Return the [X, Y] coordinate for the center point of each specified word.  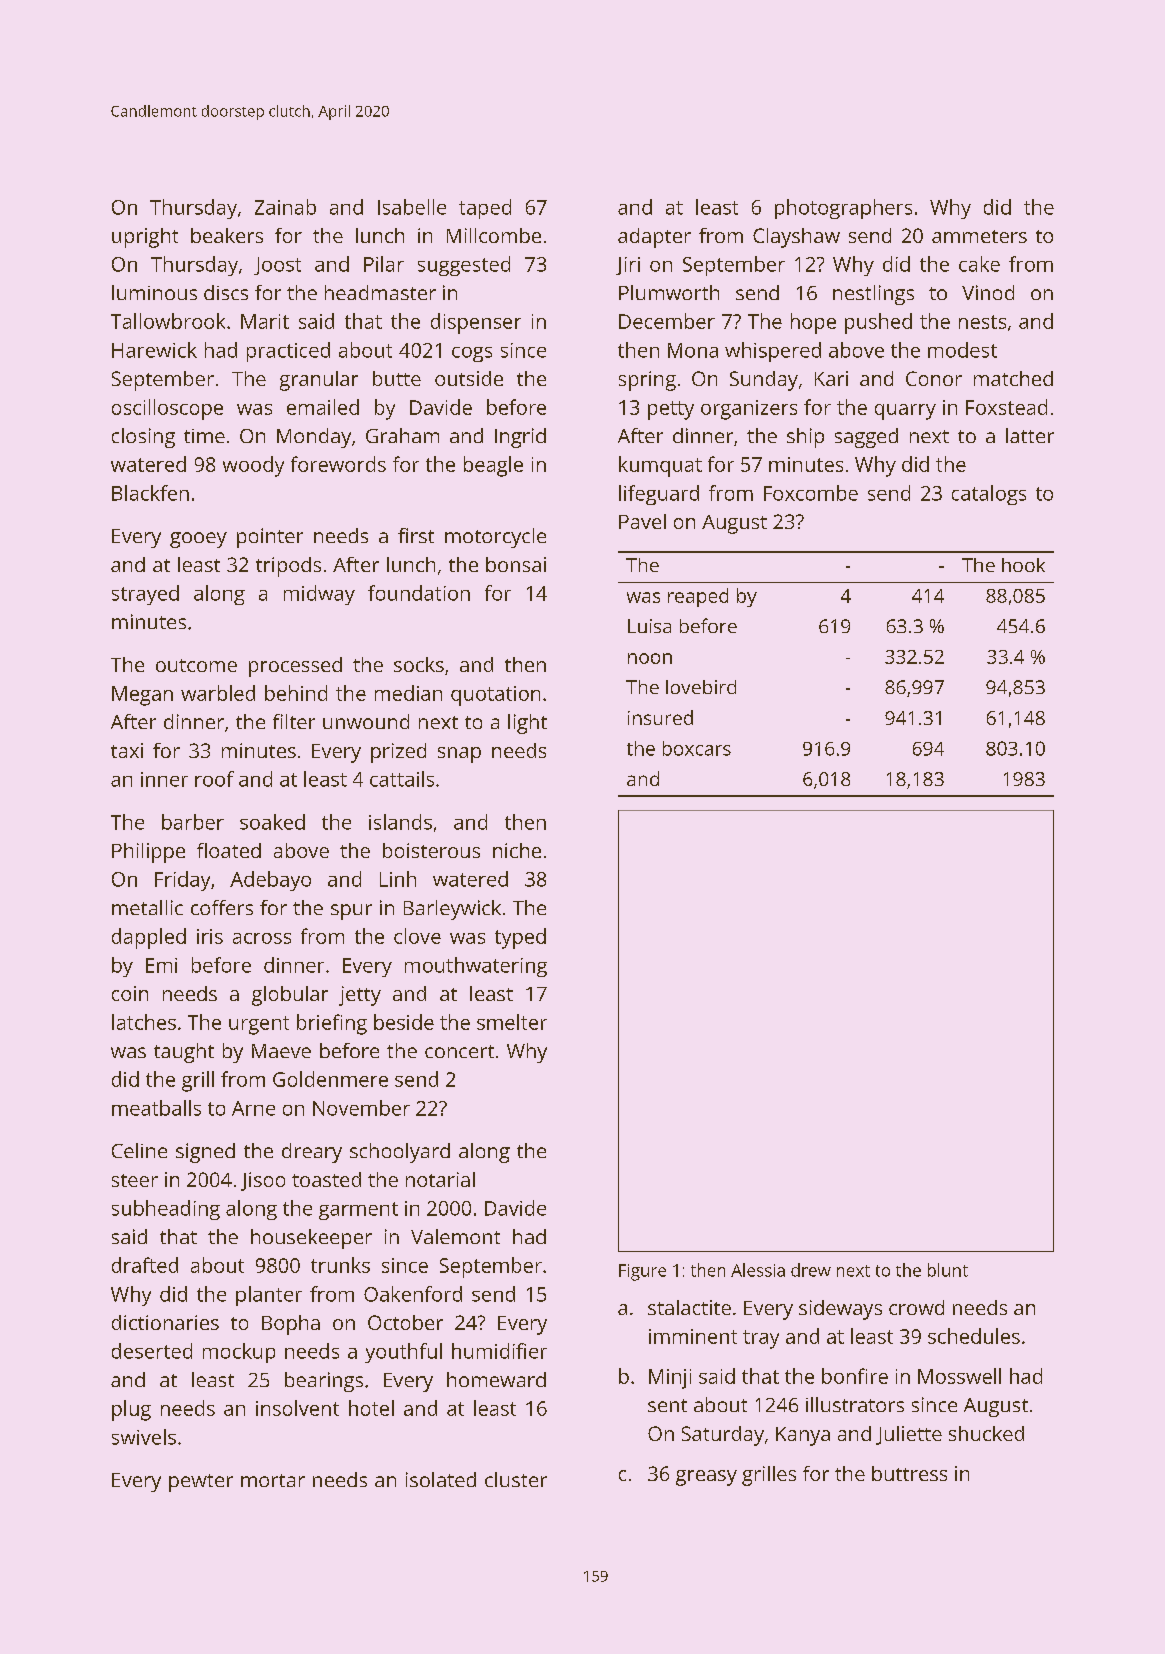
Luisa [649, 626]
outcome [196, 665]
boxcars [697, 748]
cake [979, 264]
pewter [201, 1483]
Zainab [285, 207]
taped [485, 209]
